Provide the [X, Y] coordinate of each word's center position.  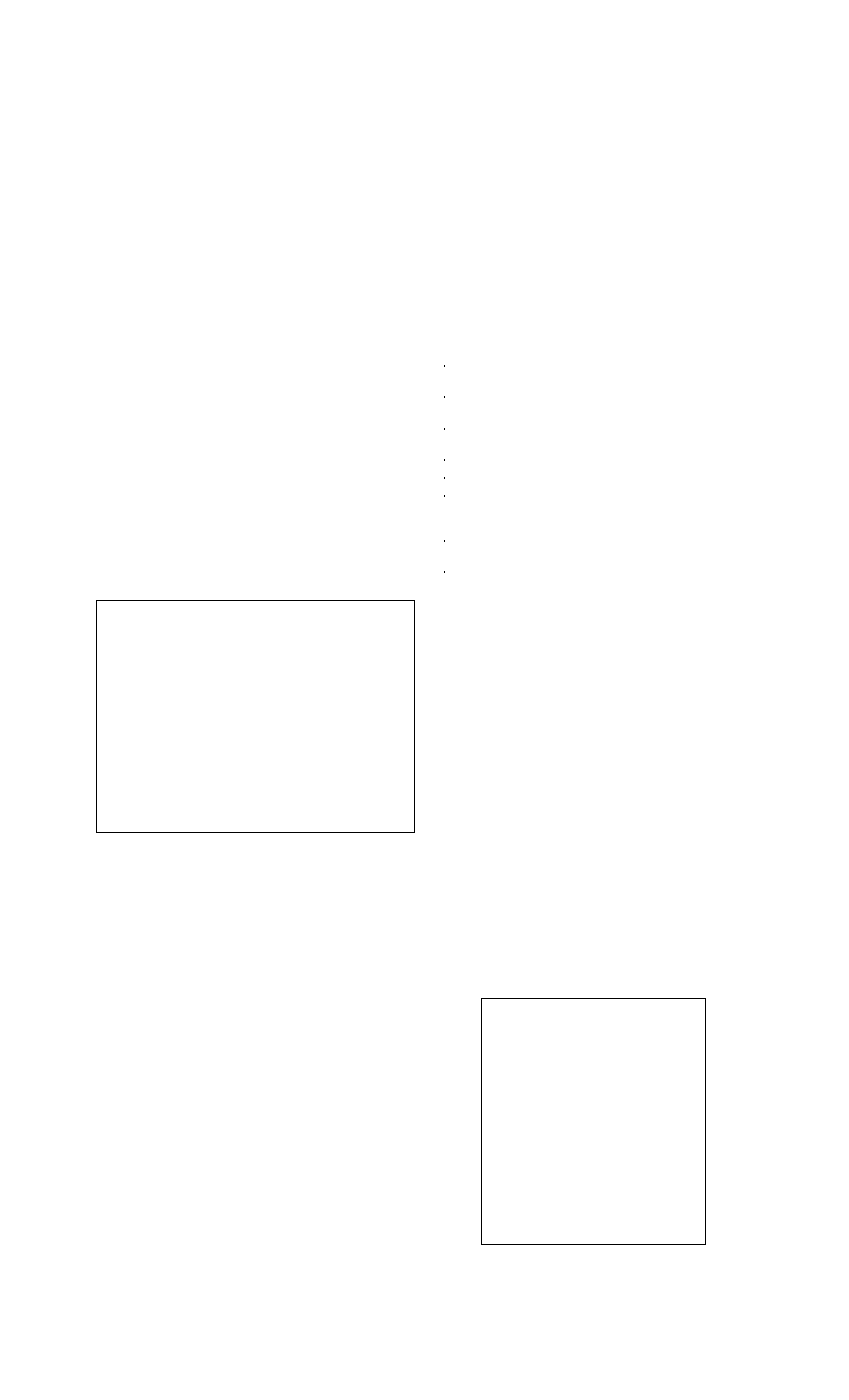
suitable [114, 1207]
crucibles [158, 586]
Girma [142, 842]
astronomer [207, 315]
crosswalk [522, 69]
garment [611, 99]
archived [538, 346]
